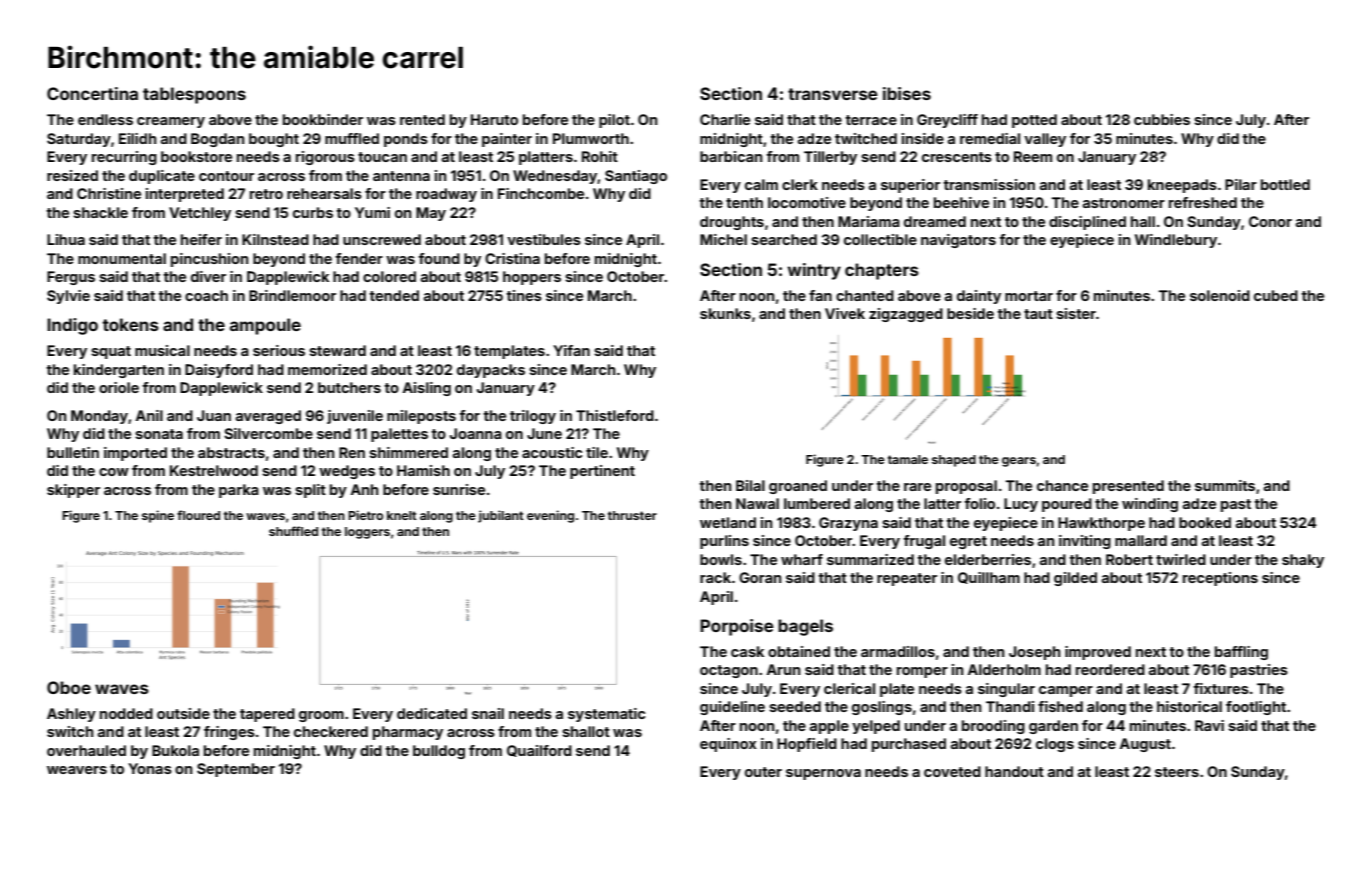 This screenshot has width=1372, height=887. What do you see at coordinates (92, 93) in the screenshot?
I see `Concertina` at bounding box center [92, 93].
